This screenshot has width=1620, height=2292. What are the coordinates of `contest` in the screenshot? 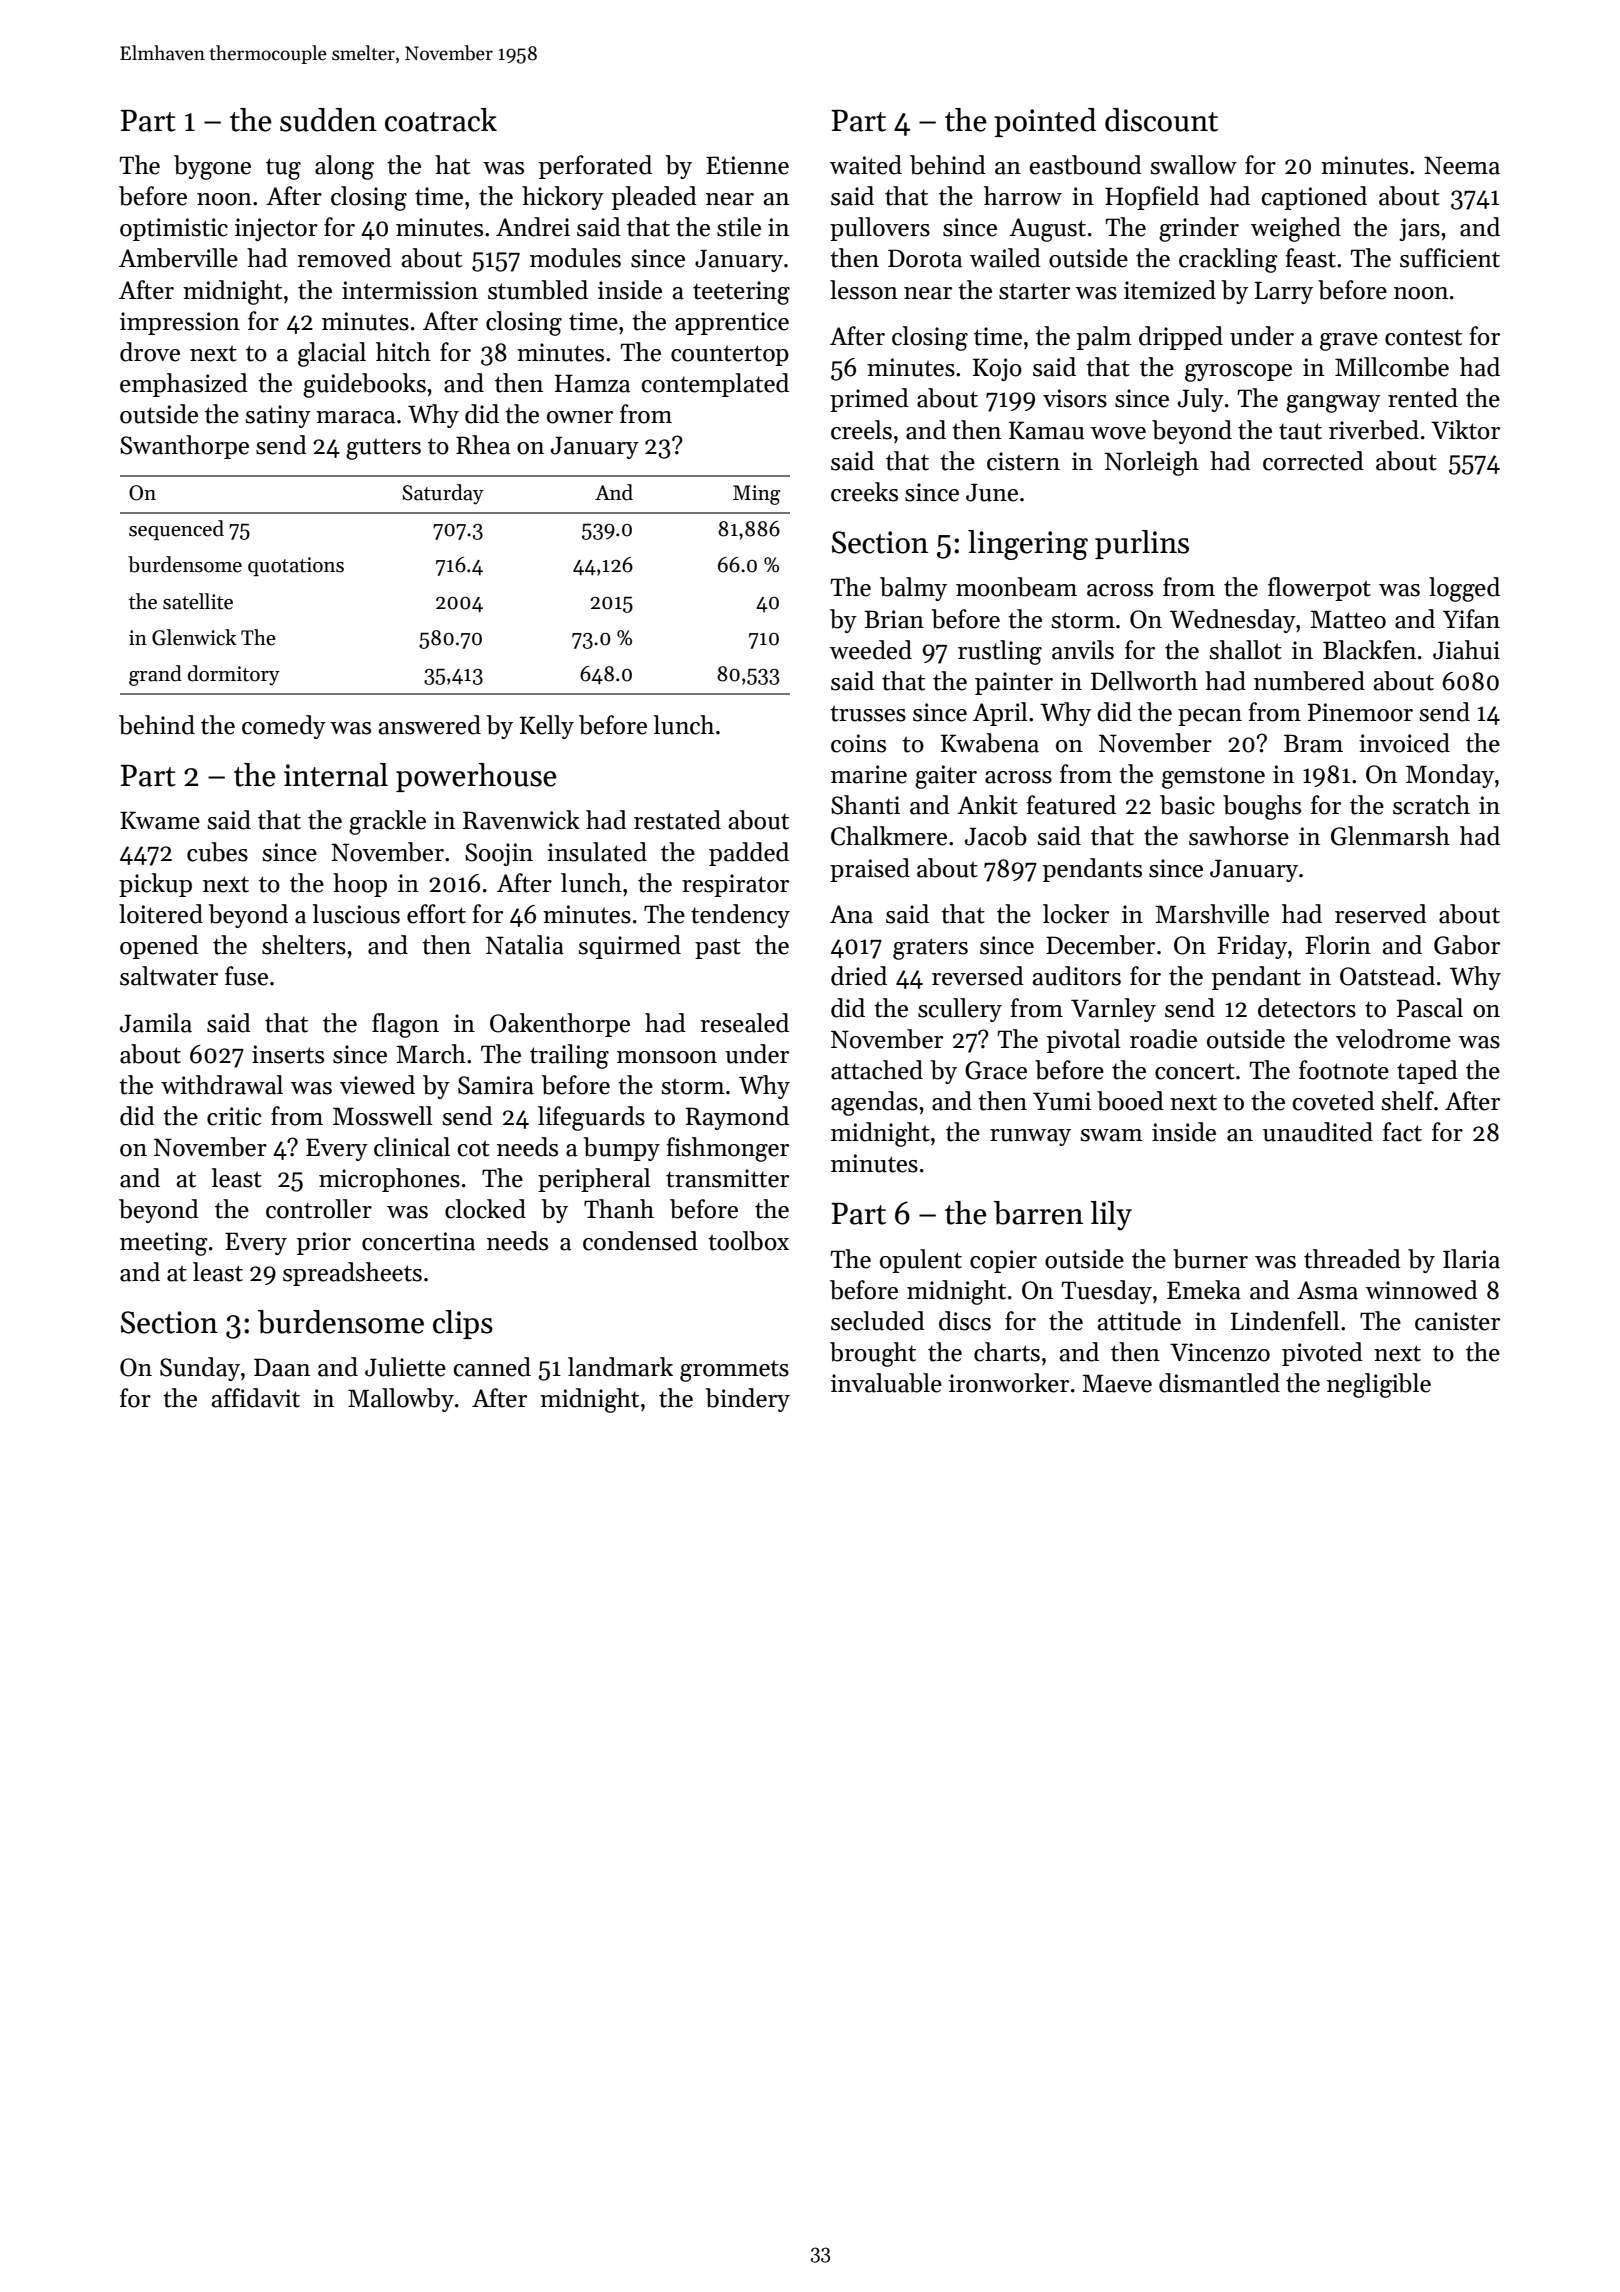 It's located at (1423, 337).
